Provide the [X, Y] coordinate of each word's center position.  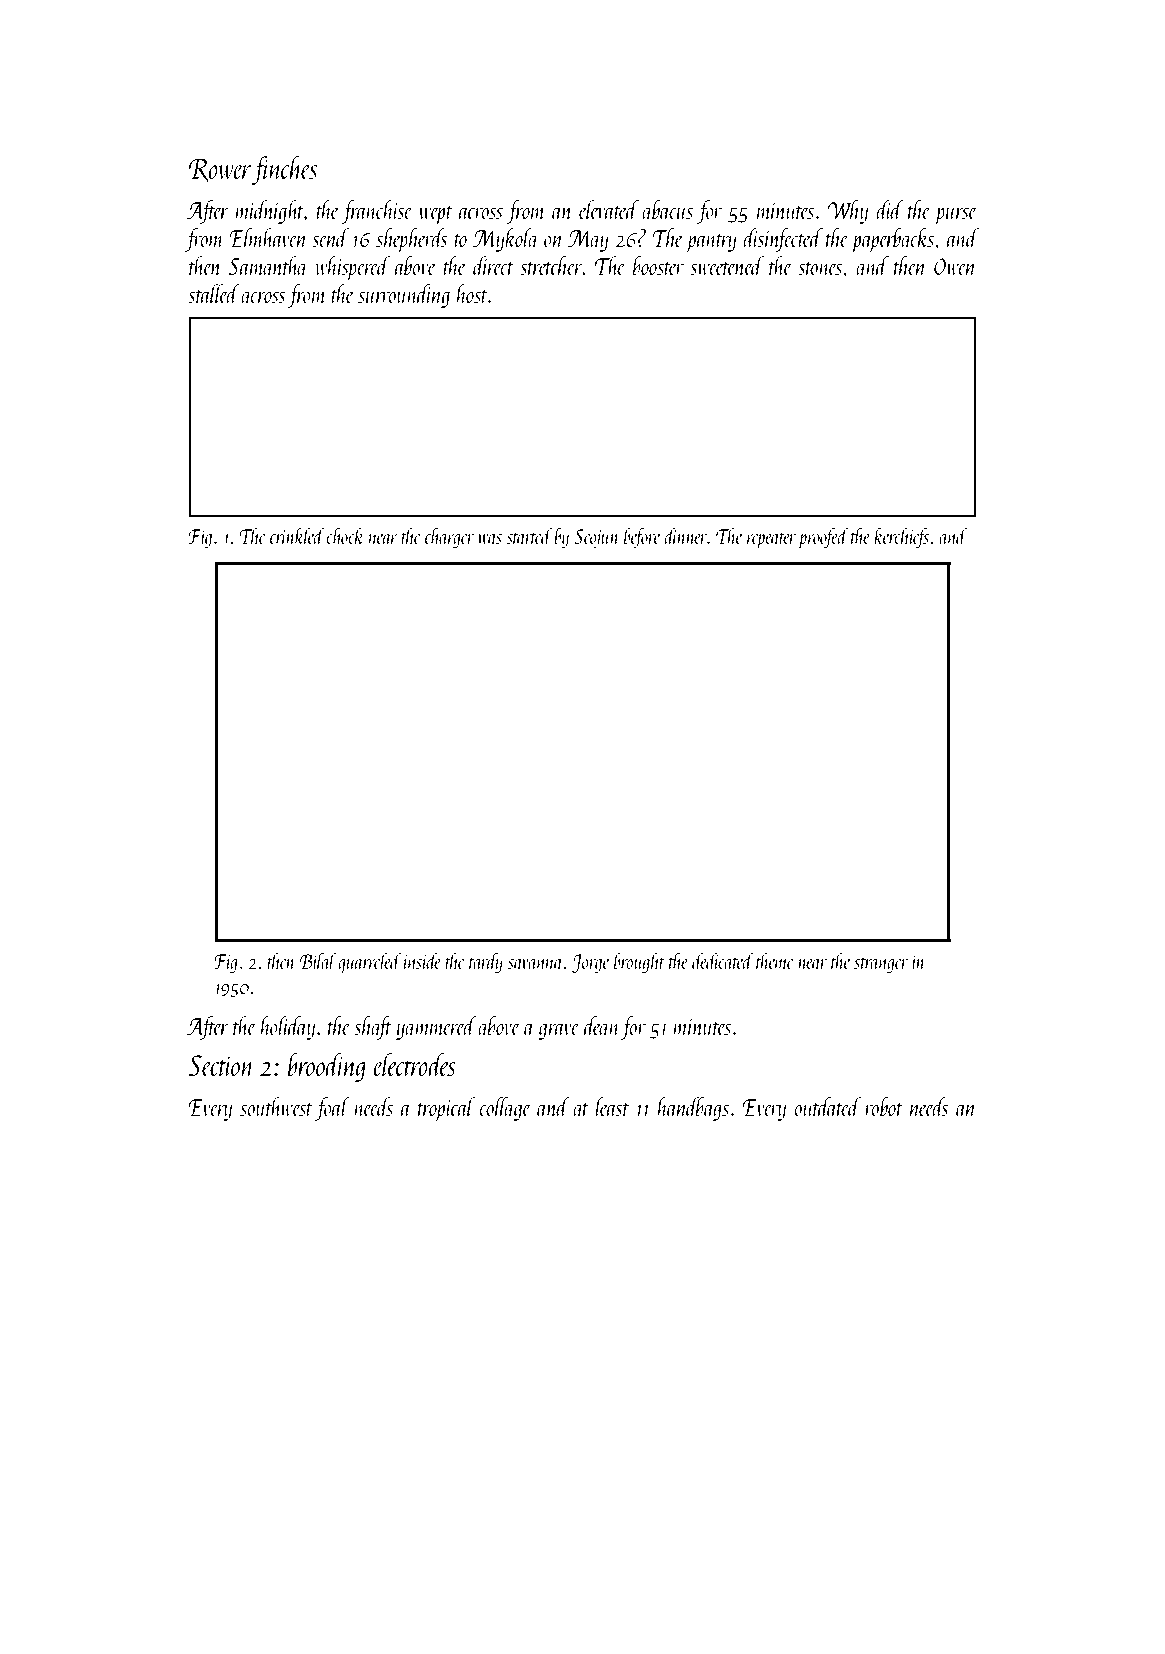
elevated [609, 209]
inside [422, 960]
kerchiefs [901, 537]
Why [847, 212]
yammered [436, 1028]
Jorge [590, 963]
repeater [771, 541]
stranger [881, 965]
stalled [214, 293]
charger [449, 537]
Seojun [597, 538]
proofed [823, 538]
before [642, 537]
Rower [220, 170]
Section [221, 1065]
